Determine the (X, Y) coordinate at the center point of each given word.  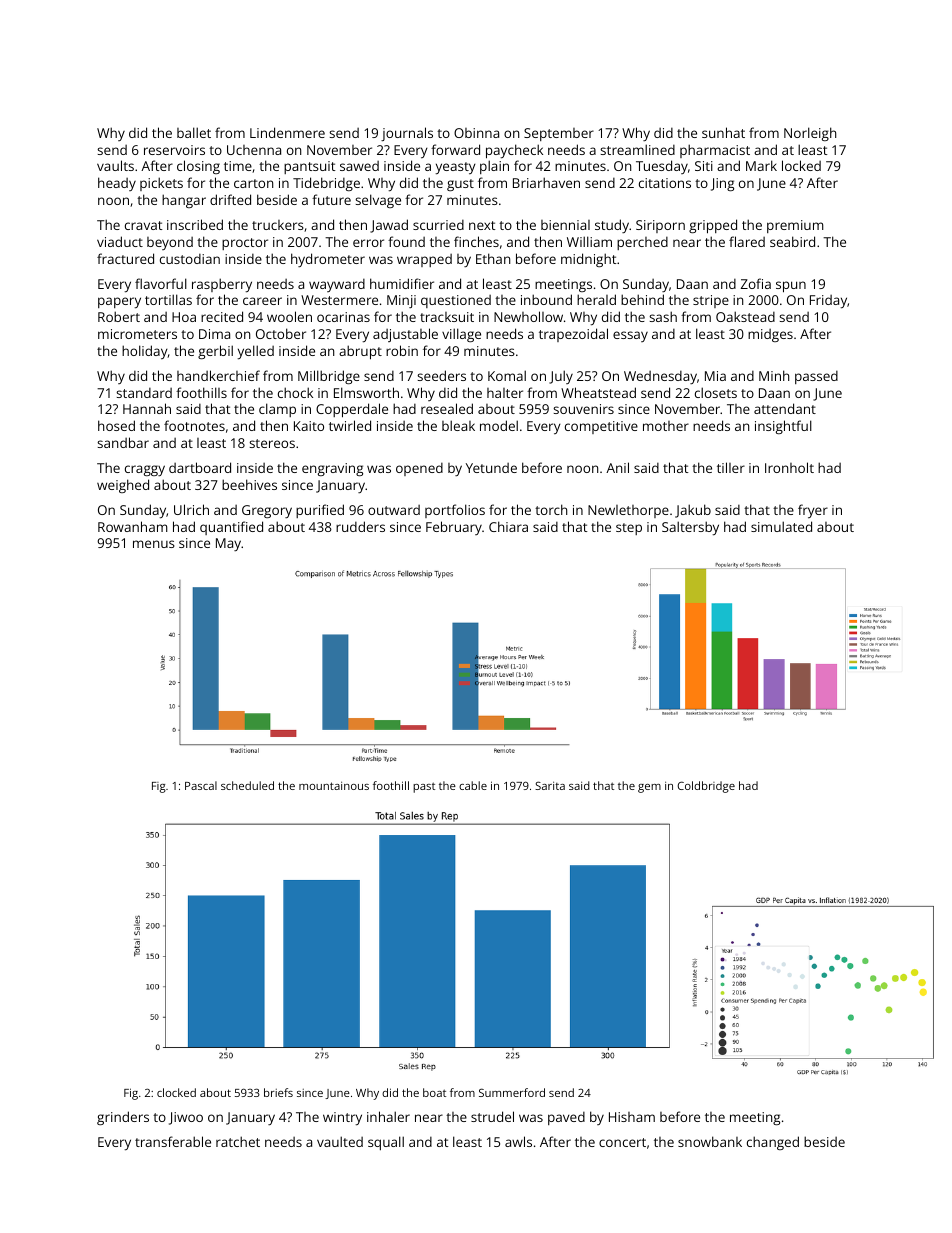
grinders (123, 1118)
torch (551, 509)
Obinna (476, 133)
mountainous (334, 785)
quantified (231, 528)
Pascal (201, 785)
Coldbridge (706, 787)
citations (665, 183)
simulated (781, 526)
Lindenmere (287, 132)
